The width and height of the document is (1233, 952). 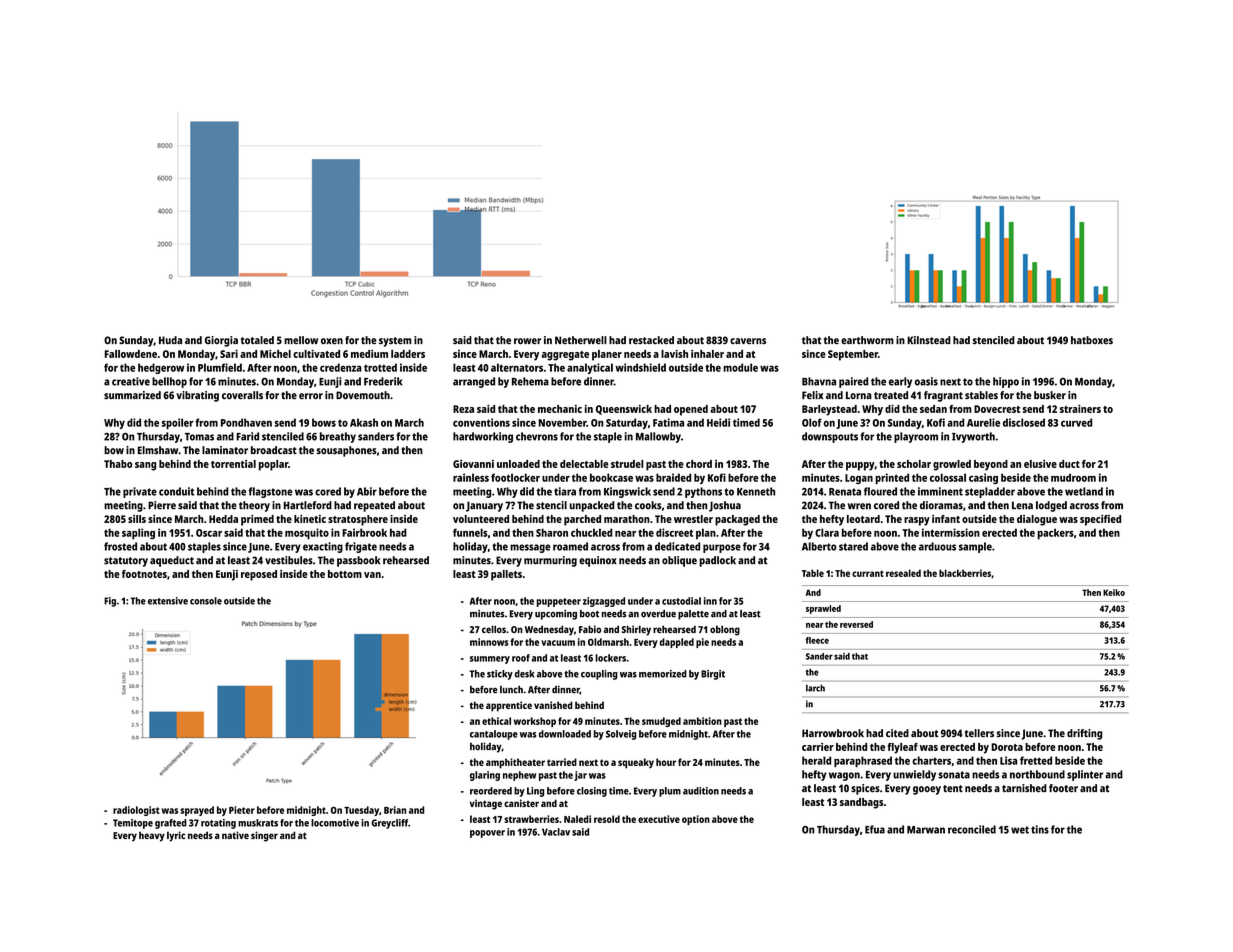 I want to click on pallets, so click(x=506, y=575).
